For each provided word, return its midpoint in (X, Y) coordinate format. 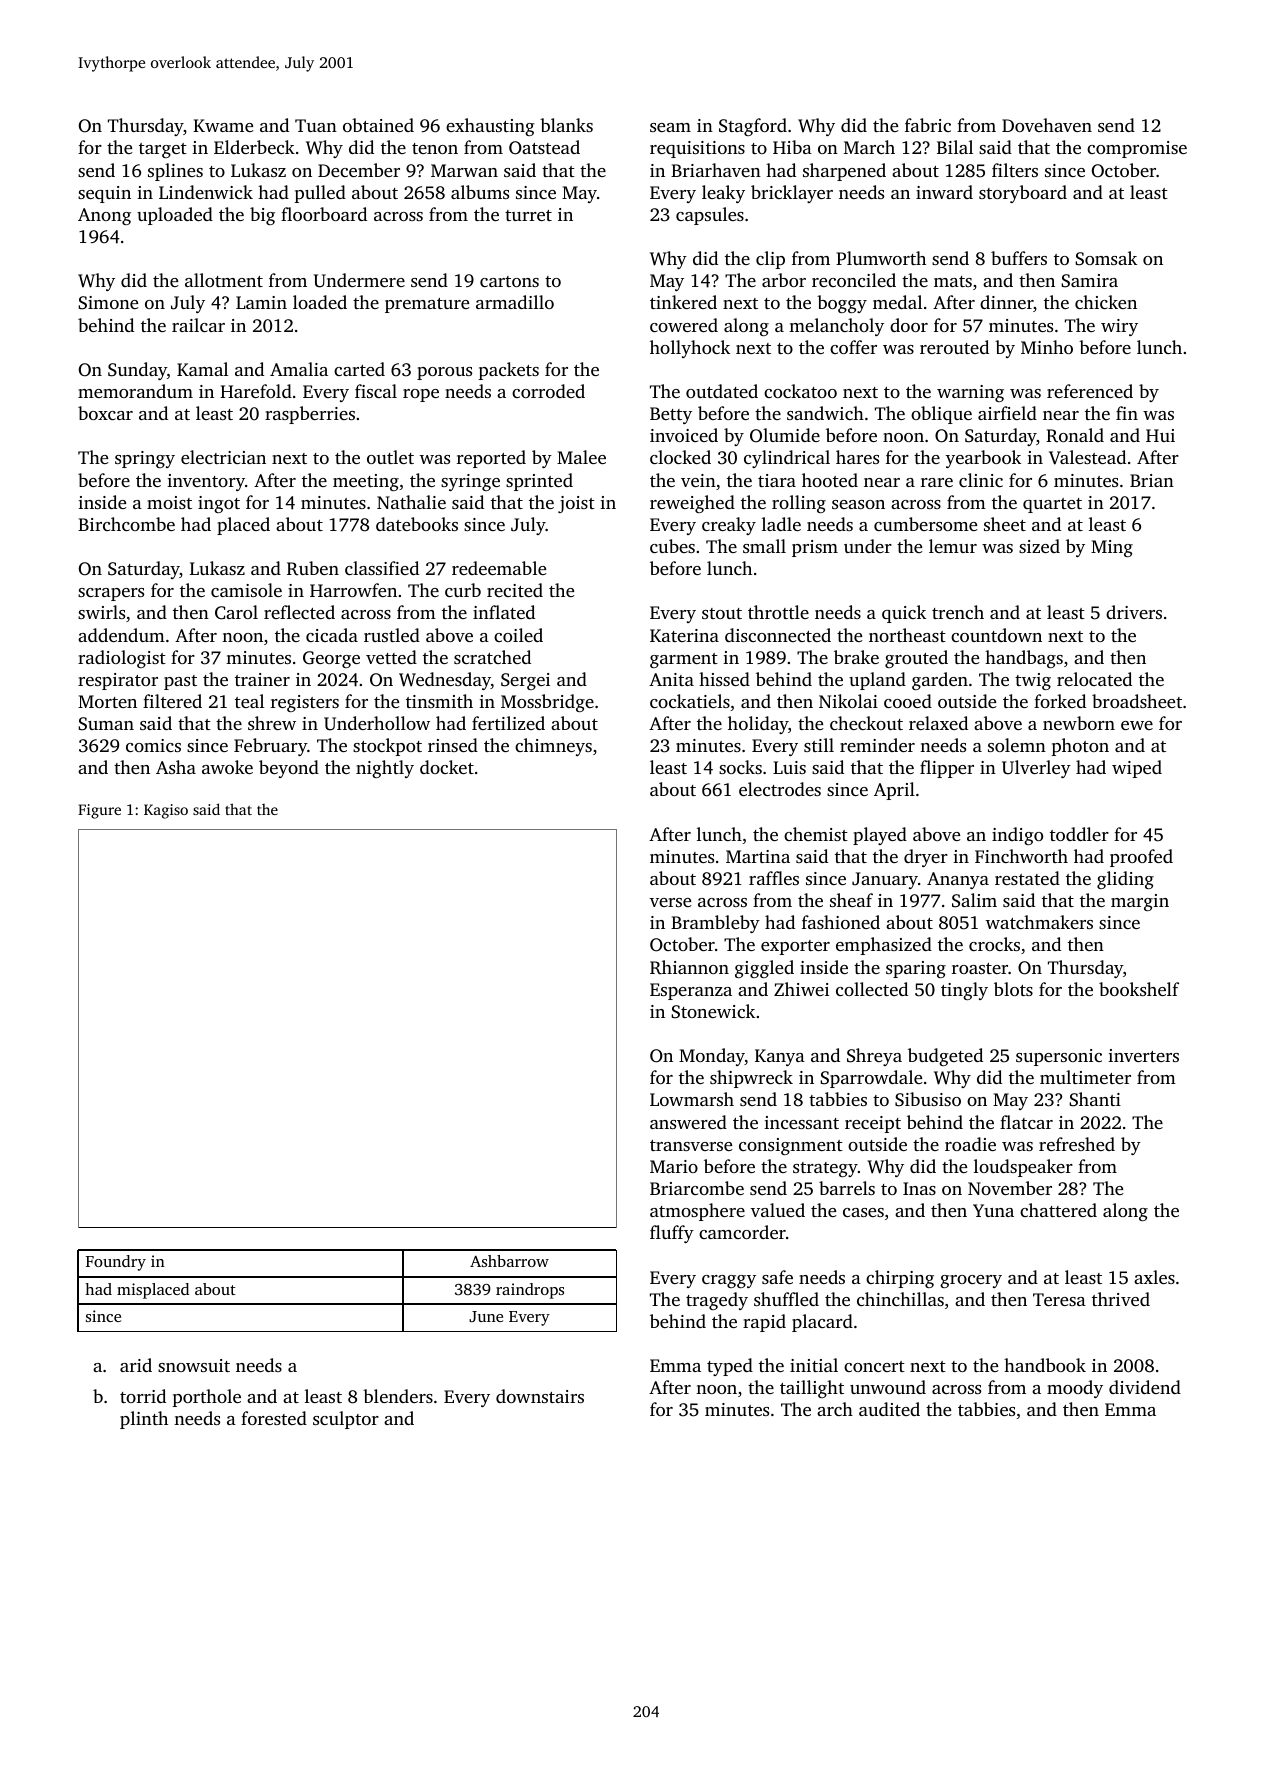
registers (305, 703)
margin (1140, 902)
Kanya (780, 1057)
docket (447, 767)
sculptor (346, 1420)
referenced (1090, 391)
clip (770, 260)
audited (889, 1409)
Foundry (116, 1263)
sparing (916, 969)
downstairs (540, 1396)
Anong (104, 216)
